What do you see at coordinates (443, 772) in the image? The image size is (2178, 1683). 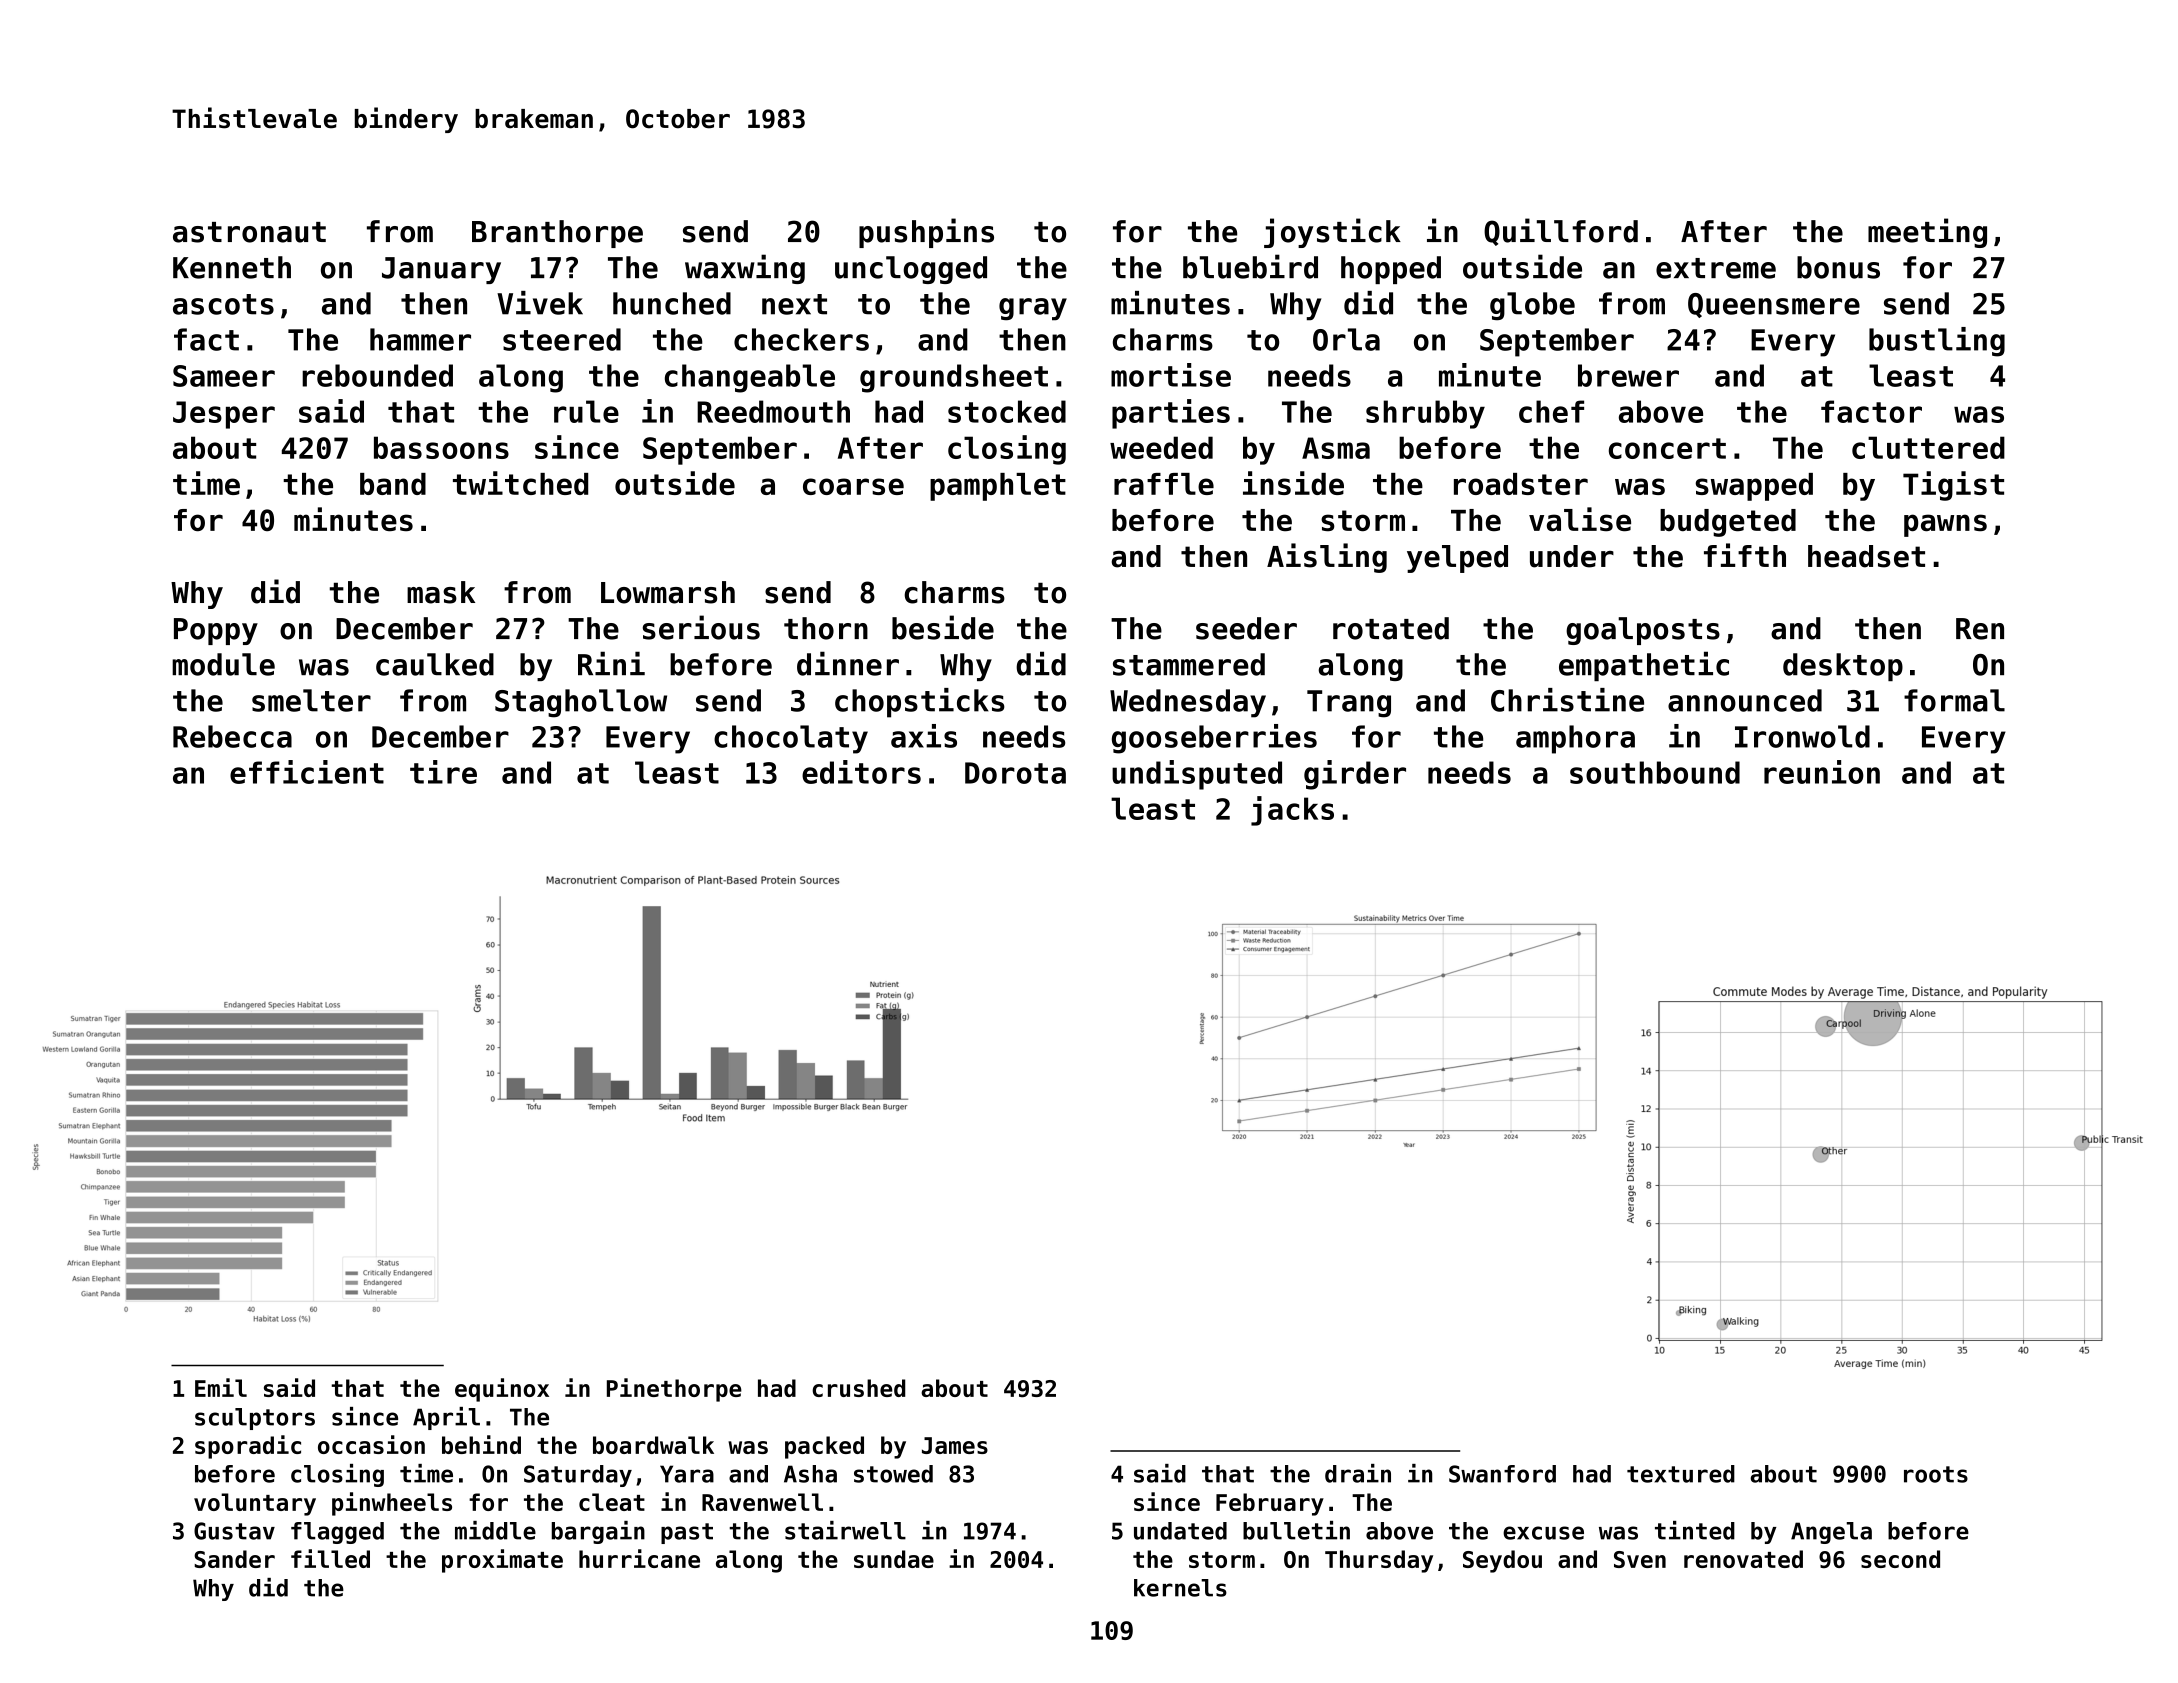 I see `tire` at bounding box center [443, 772].
